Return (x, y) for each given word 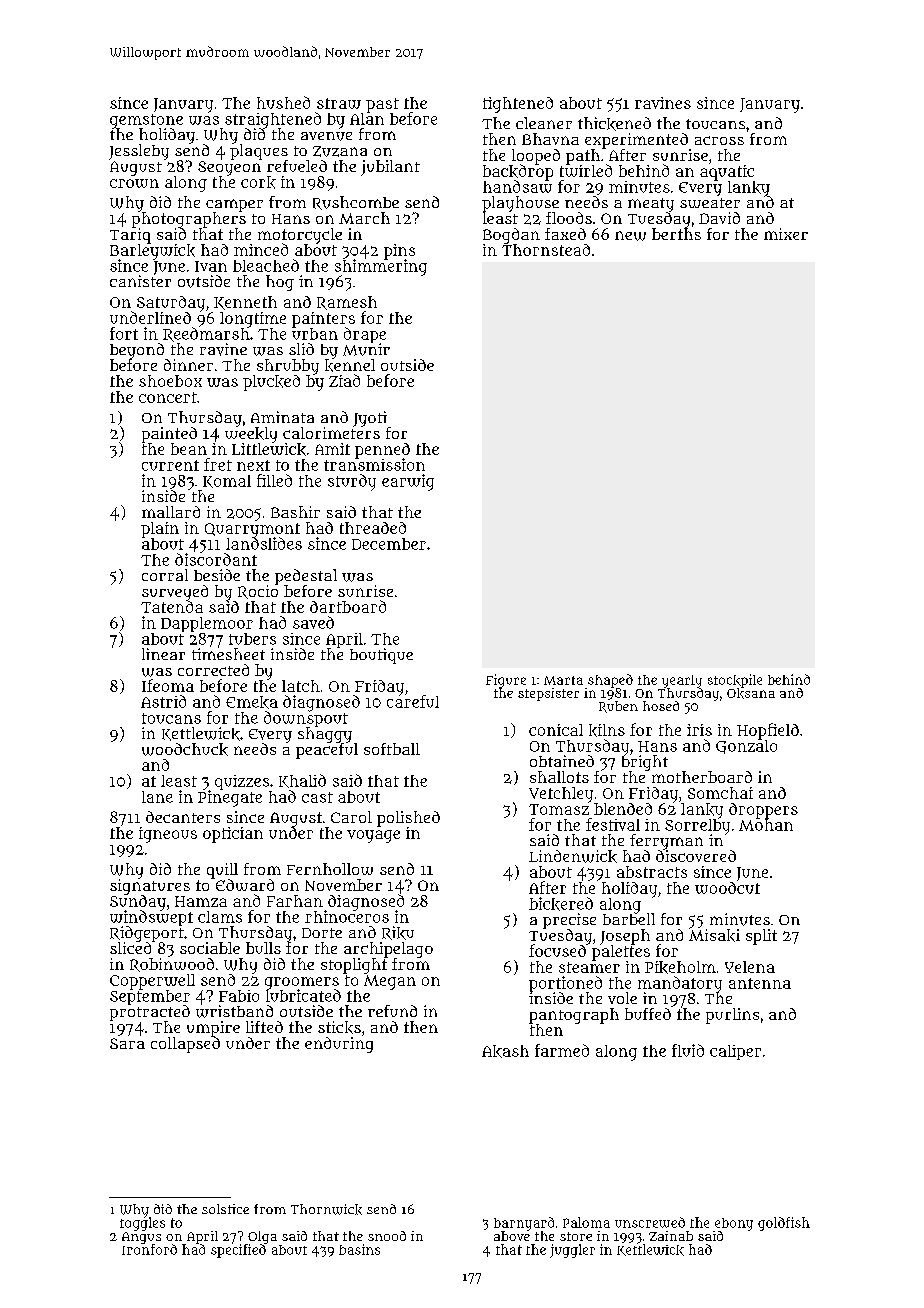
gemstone (146, 121)
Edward (245, 885)
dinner (188, 365)
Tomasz (559, 809)
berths (676, 234)
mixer (786, 234)
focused (557, 951)
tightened (518, 105)
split (761, 937)
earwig (408, 482)
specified (238, 1251)
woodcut (727, 888)
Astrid (163, 701)
